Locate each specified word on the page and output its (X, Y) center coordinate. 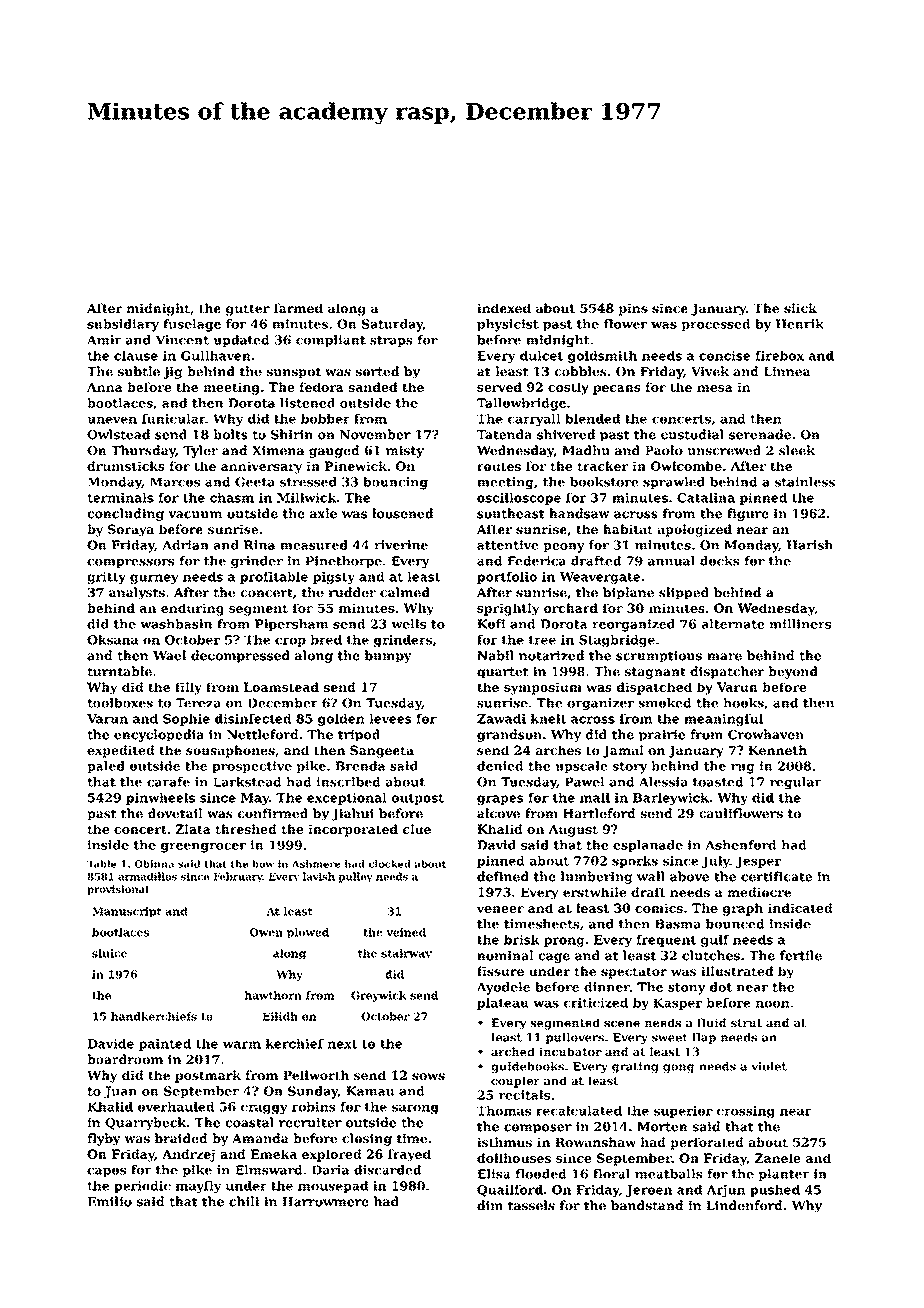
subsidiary (123, 325)
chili (244, 1201)
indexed (504, 308)
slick (800, 308)
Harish (810, 545)
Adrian (185, 545)
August (573, 830)
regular (795, 783)
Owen (266, 932)
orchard (571, 608)
